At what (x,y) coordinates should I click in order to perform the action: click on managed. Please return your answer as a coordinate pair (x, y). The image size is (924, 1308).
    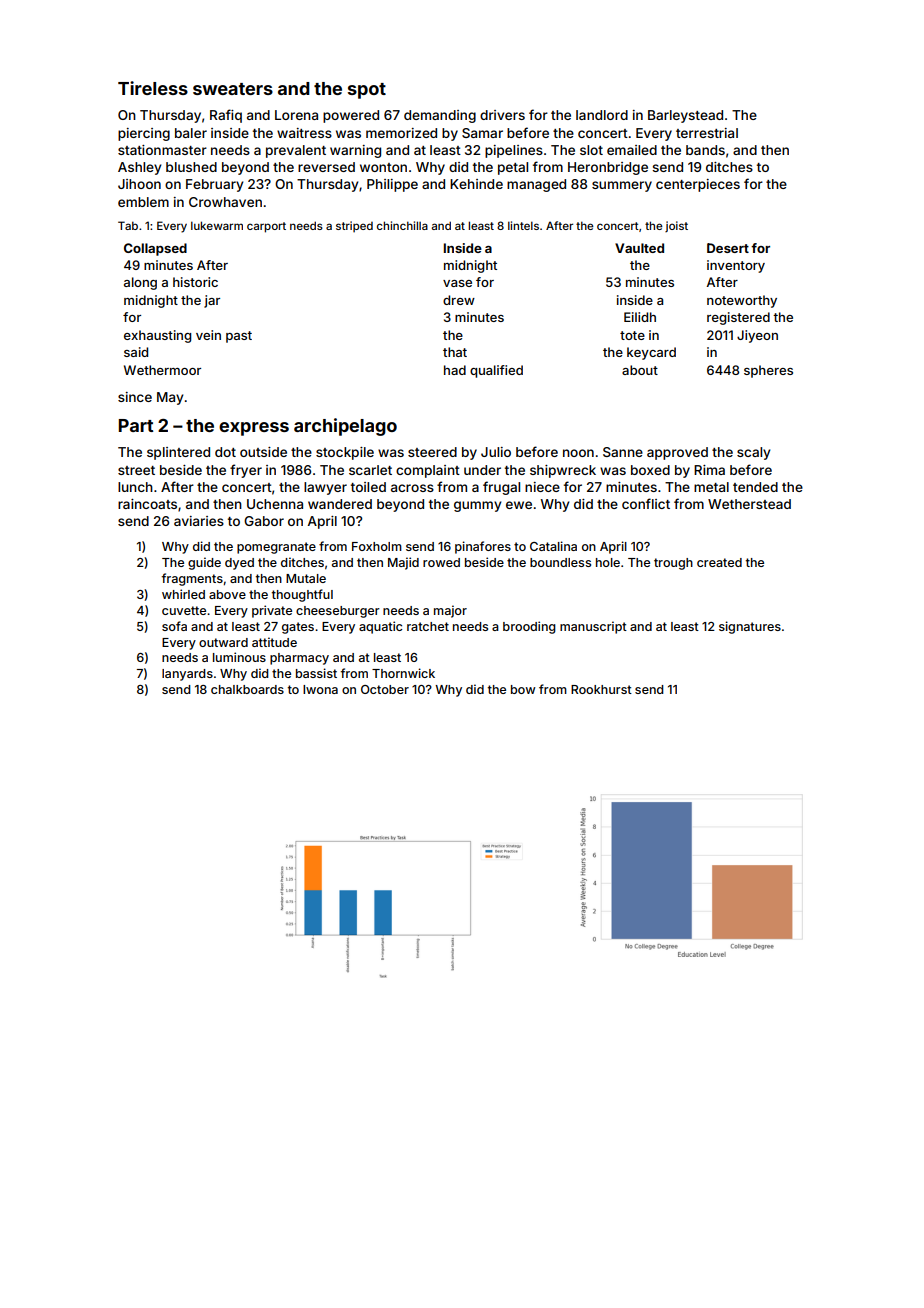
    Looking at the image, I should click on (536, 185).
